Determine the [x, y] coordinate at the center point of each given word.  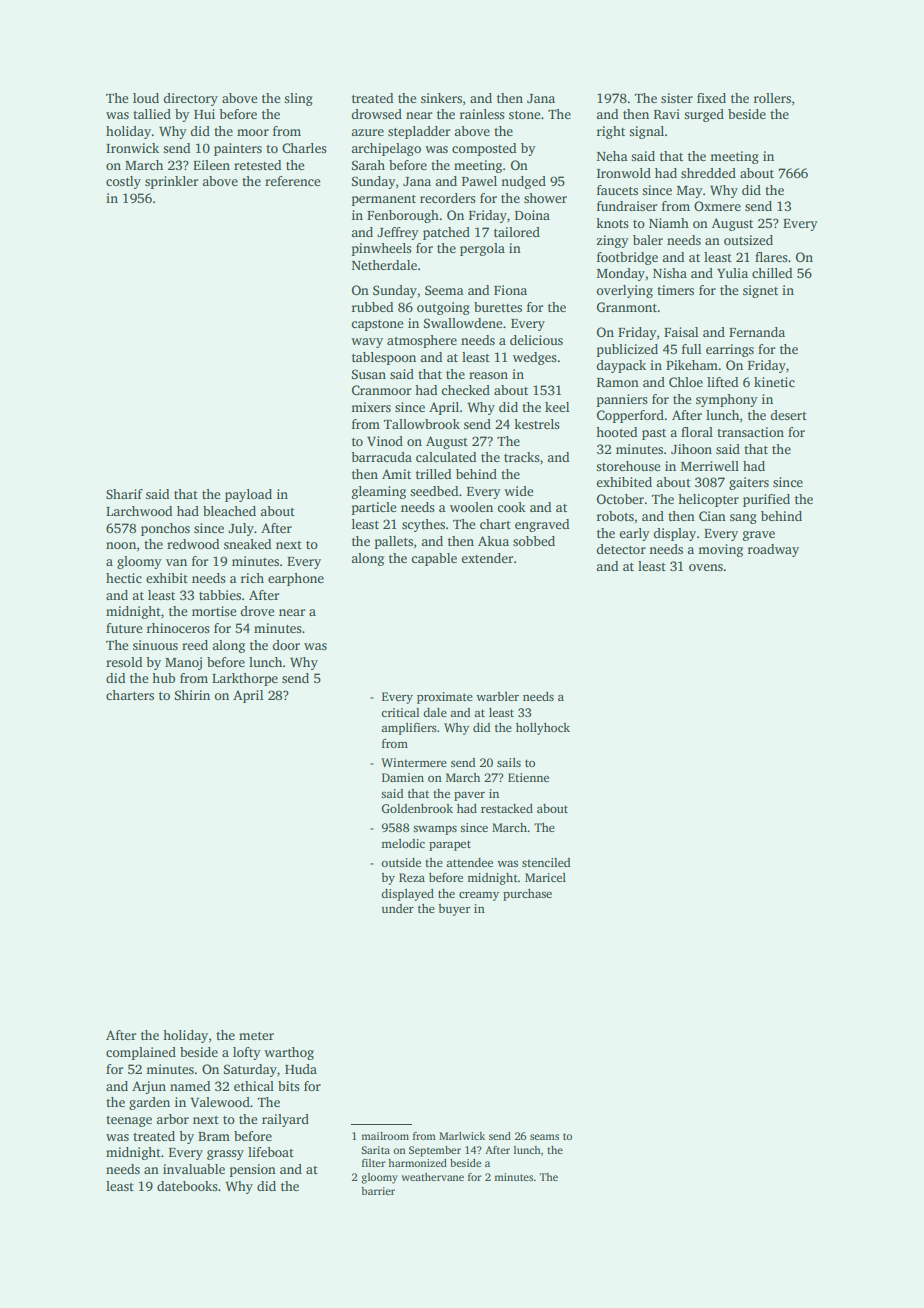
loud [146, 98]
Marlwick [462, 1136]
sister [677, 98]
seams [544, 1137]
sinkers [441, 98]
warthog [289, 1053]
